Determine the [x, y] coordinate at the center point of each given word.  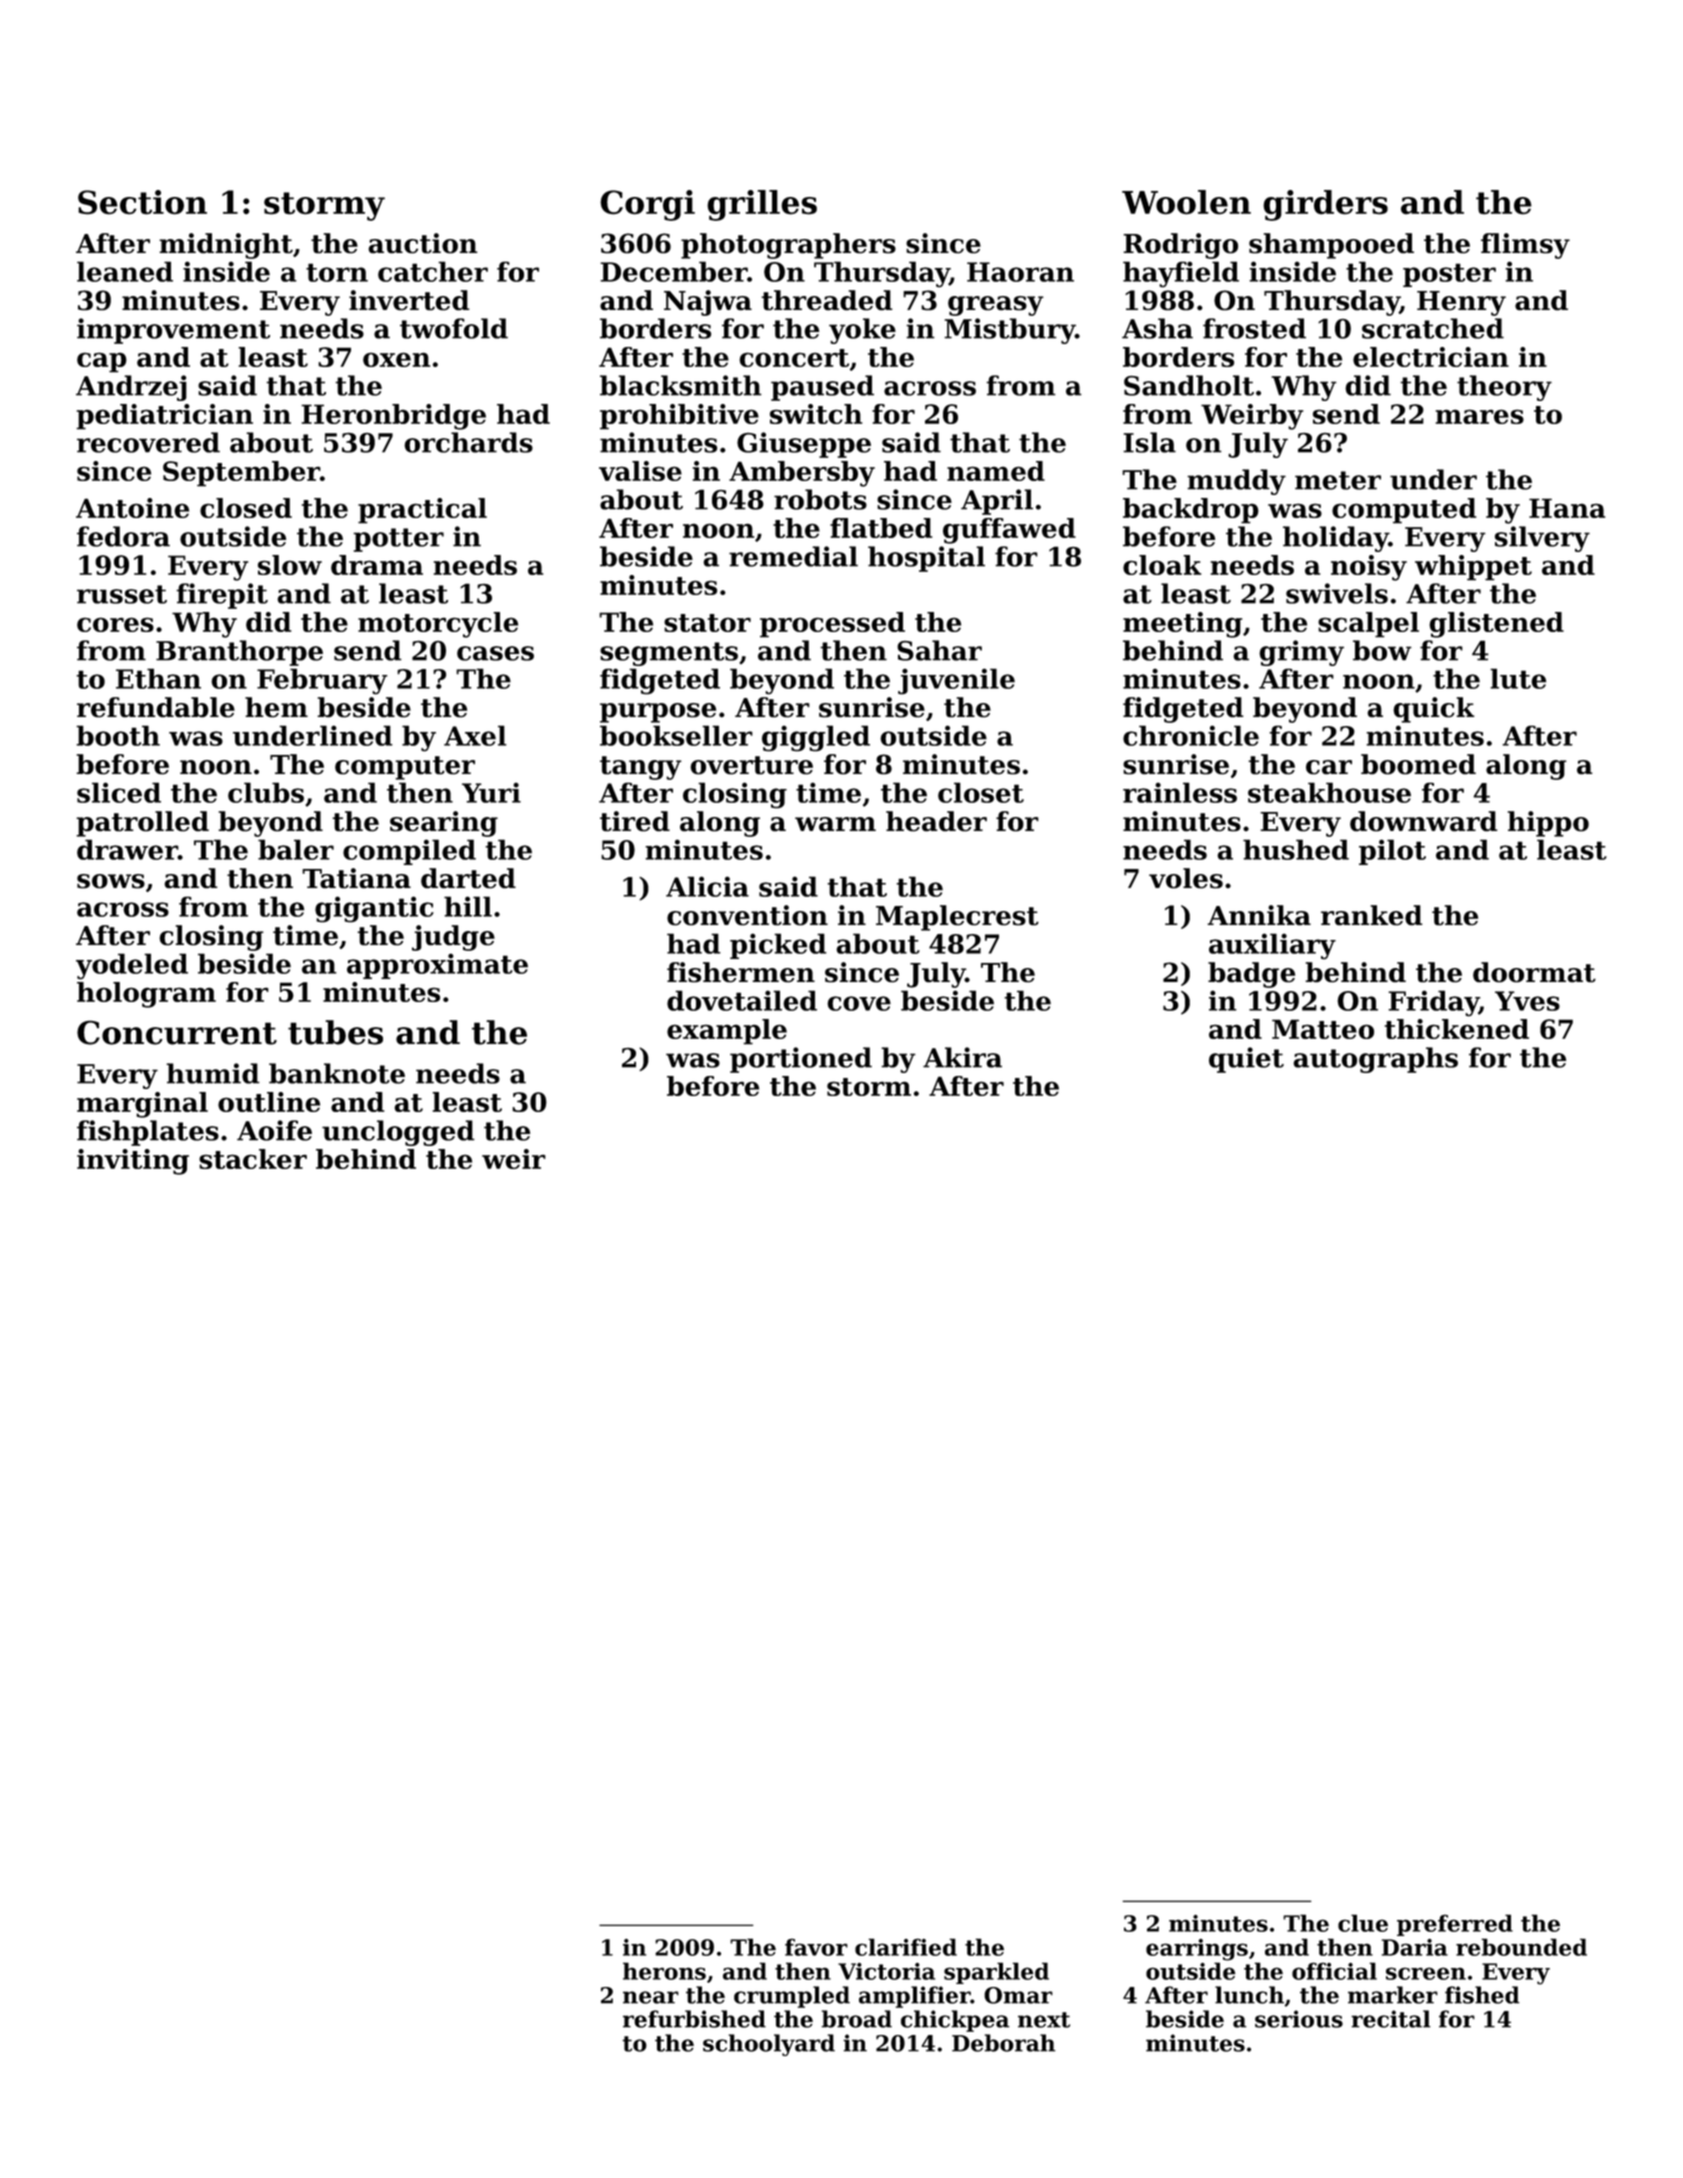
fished [1482, 1995]
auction [423, 243]
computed [1404, 511]
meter [1338, 480]
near [651, 1997]
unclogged [398, 1133]
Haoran [1020, 272]
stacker [253, 1159]
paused [822, 388]
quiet [1246, 1060]
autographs [1375, 1060]
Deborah [1004, 2043]
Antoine [132, 508]
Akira [962, 1057]
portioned [801, 1060]
